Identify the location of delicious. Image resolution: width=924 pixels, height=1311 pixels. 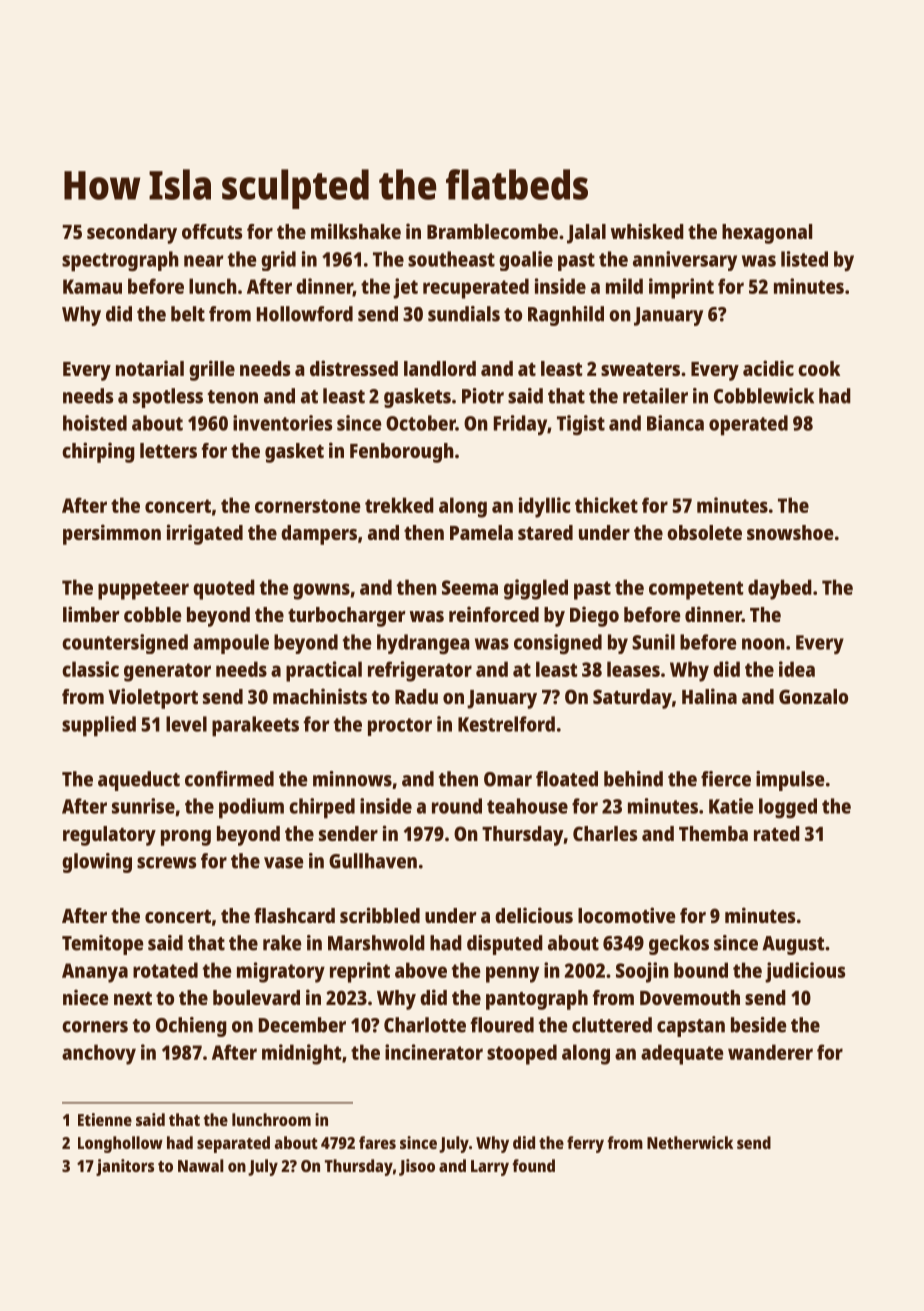
(534, 915).
